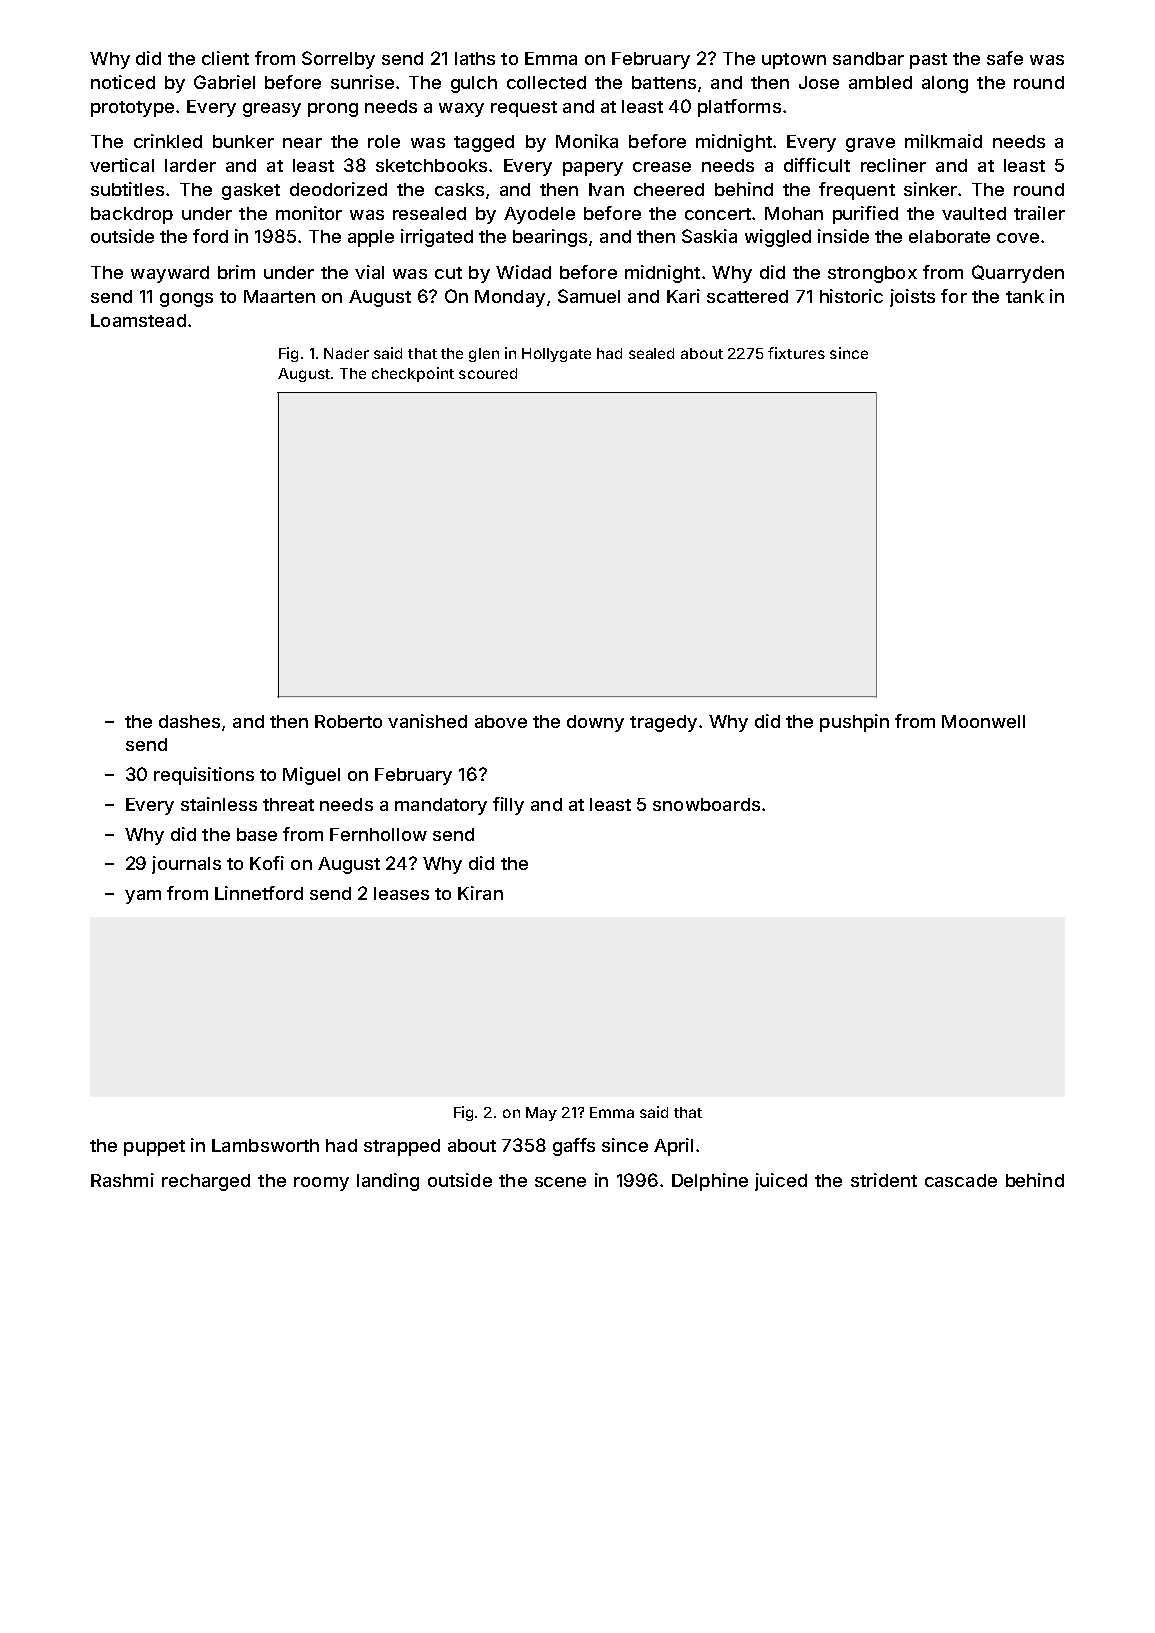 Image resolution: width=1155 pixels, height=1633 pixels. I want to click on dashes, so click(189, 721).
